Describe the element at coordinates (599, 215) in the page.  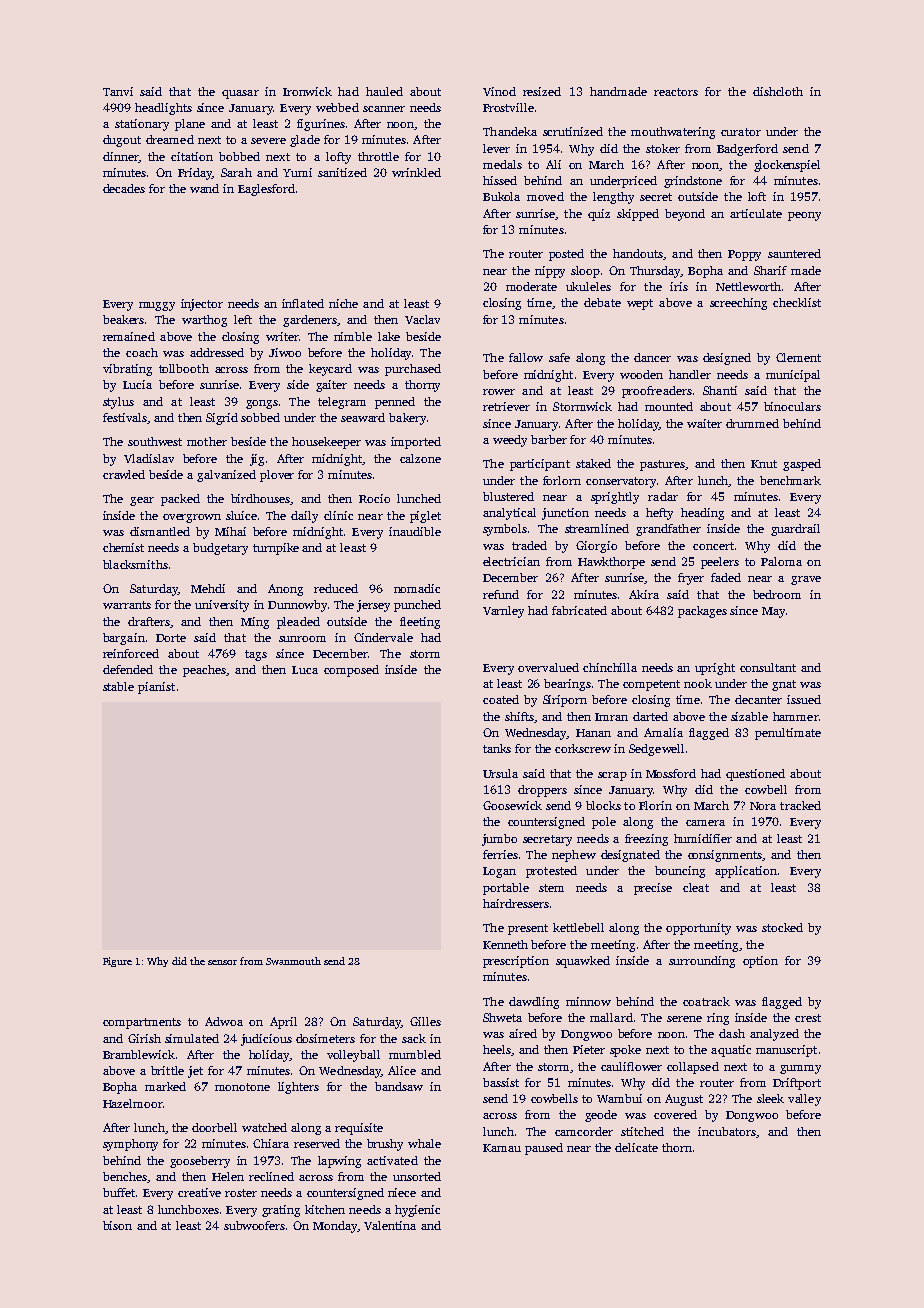
I see `quiz` at that location.
